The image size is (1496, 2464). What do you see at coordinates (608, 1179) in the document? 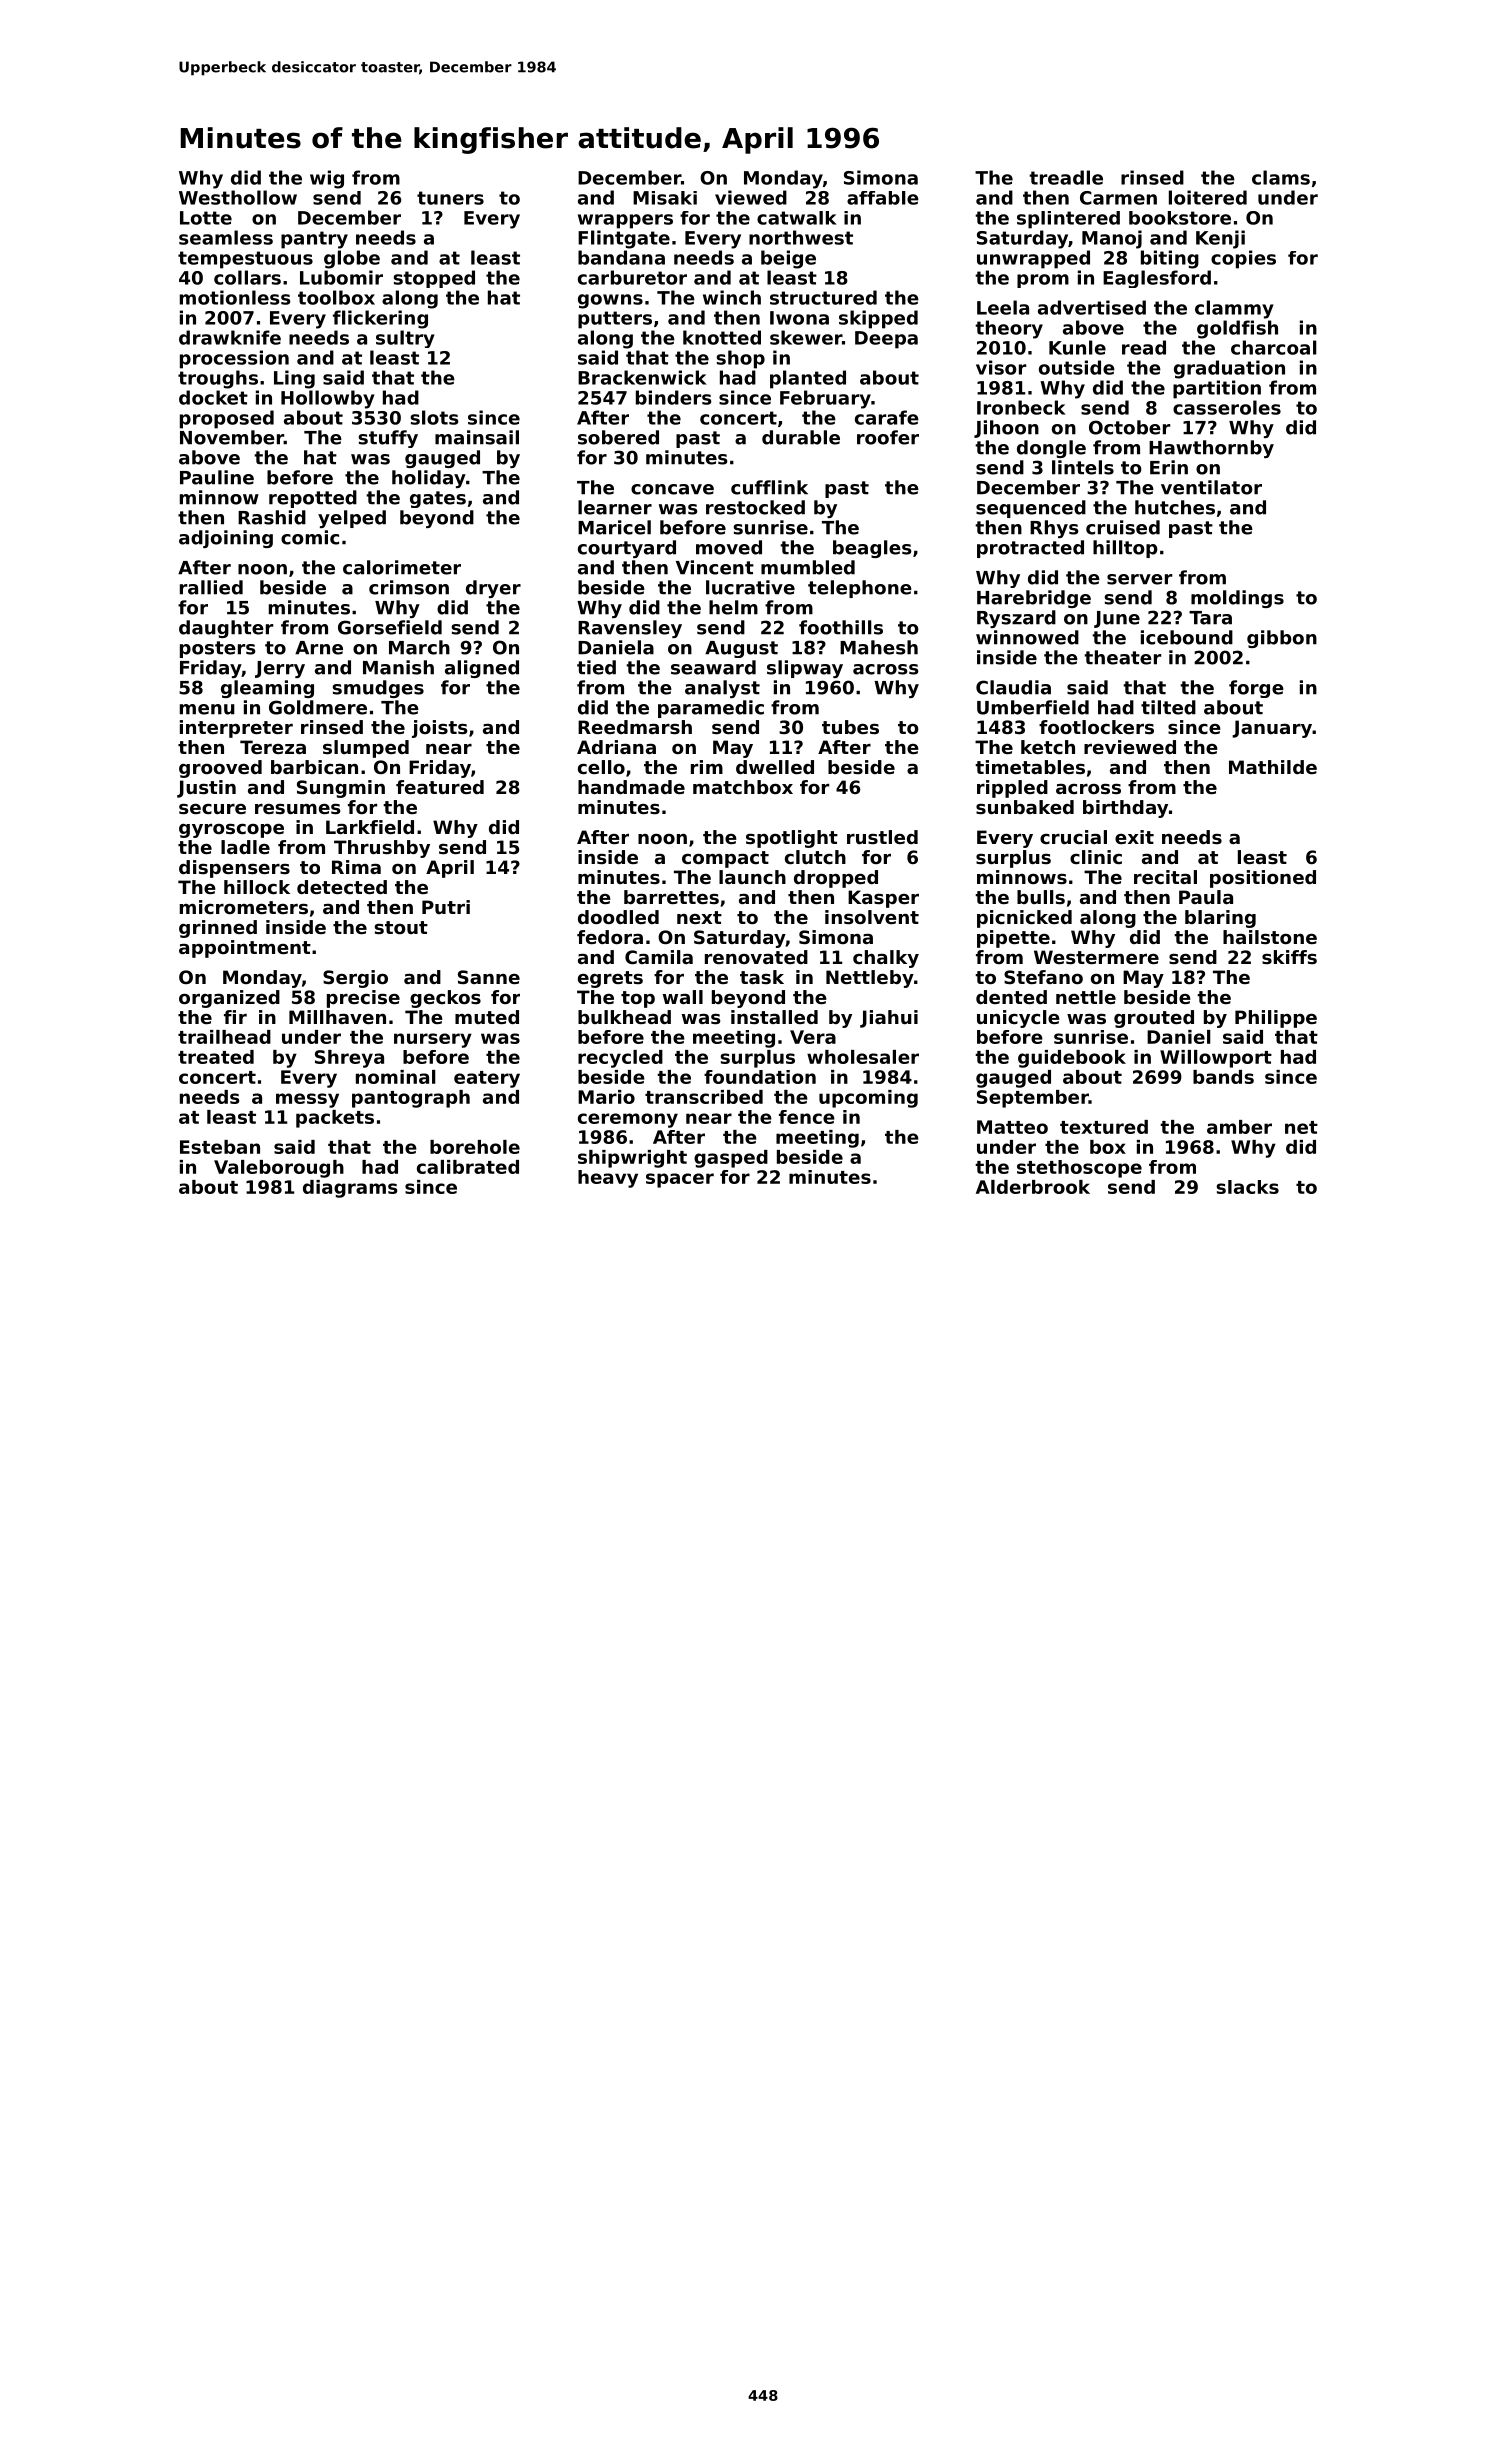
I see `heavy` at bounding box center [608, 1179].
